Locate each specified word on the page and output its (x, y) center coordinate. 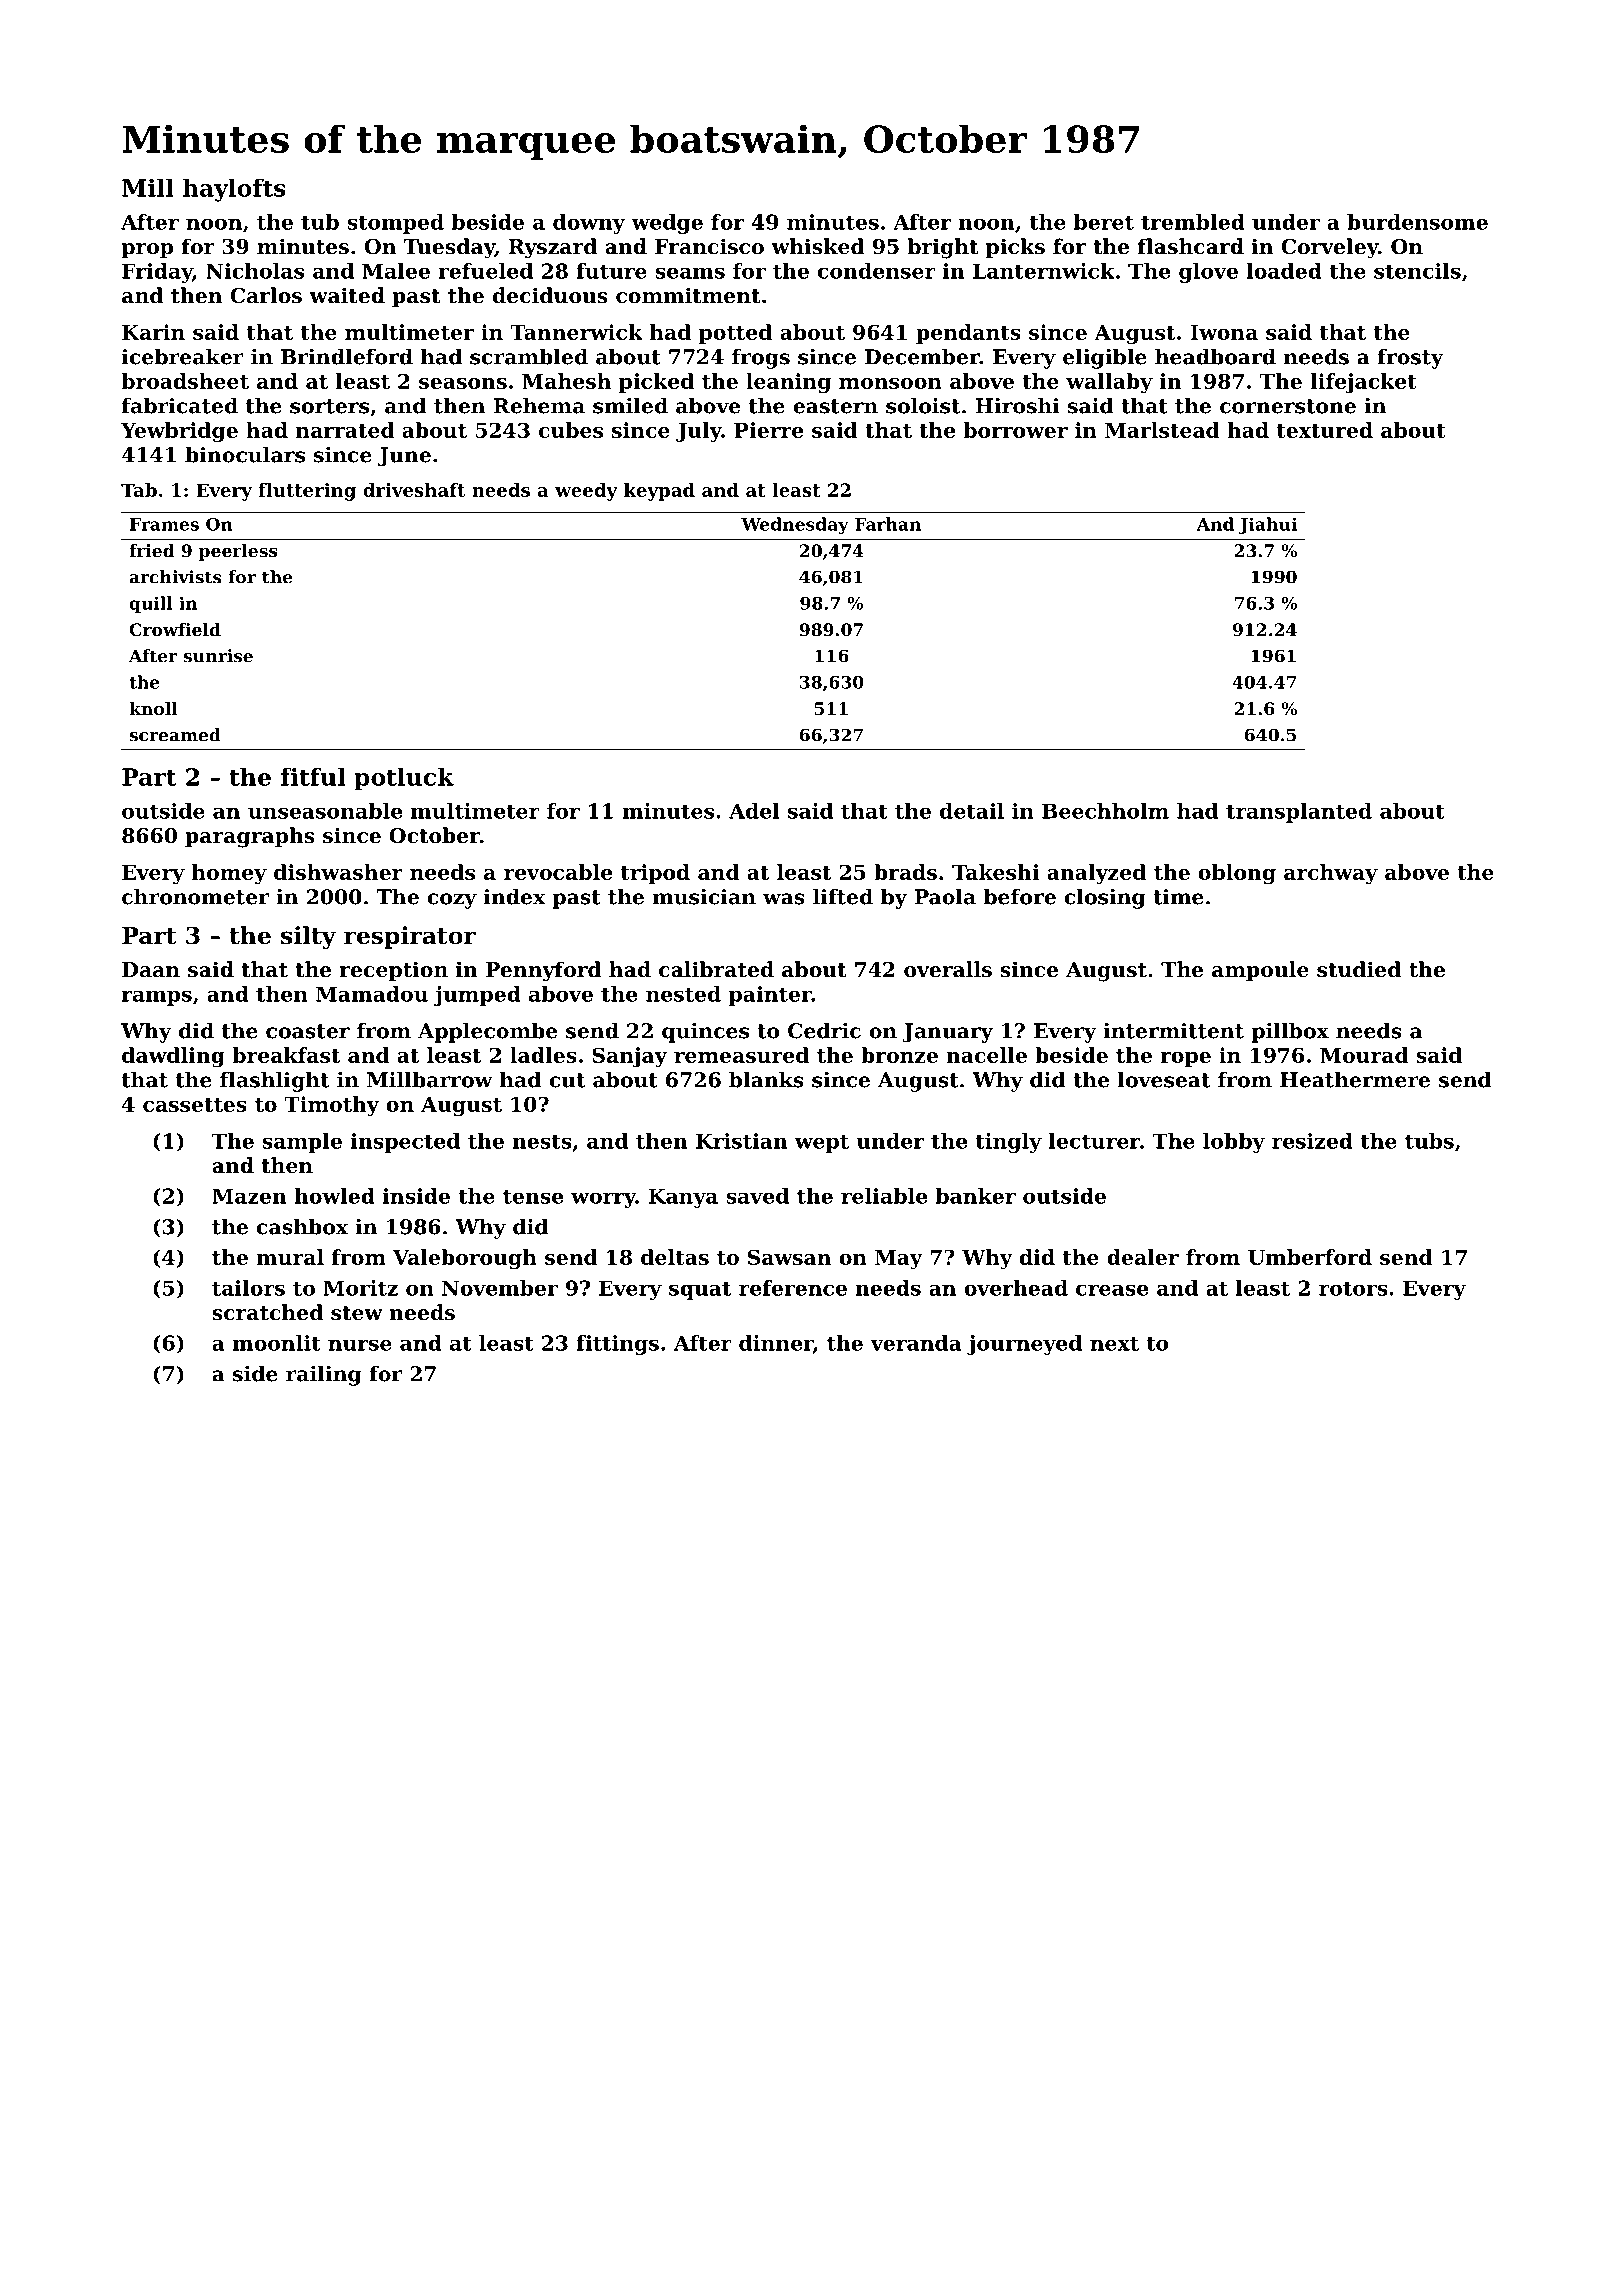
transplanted (1299, 813)
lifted (843, 896)
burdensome (1417, 222)
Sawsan (789, 1257)
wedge (667, 224)
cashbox (302, 1226)
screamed (175, 735)
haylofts (234, 190)
